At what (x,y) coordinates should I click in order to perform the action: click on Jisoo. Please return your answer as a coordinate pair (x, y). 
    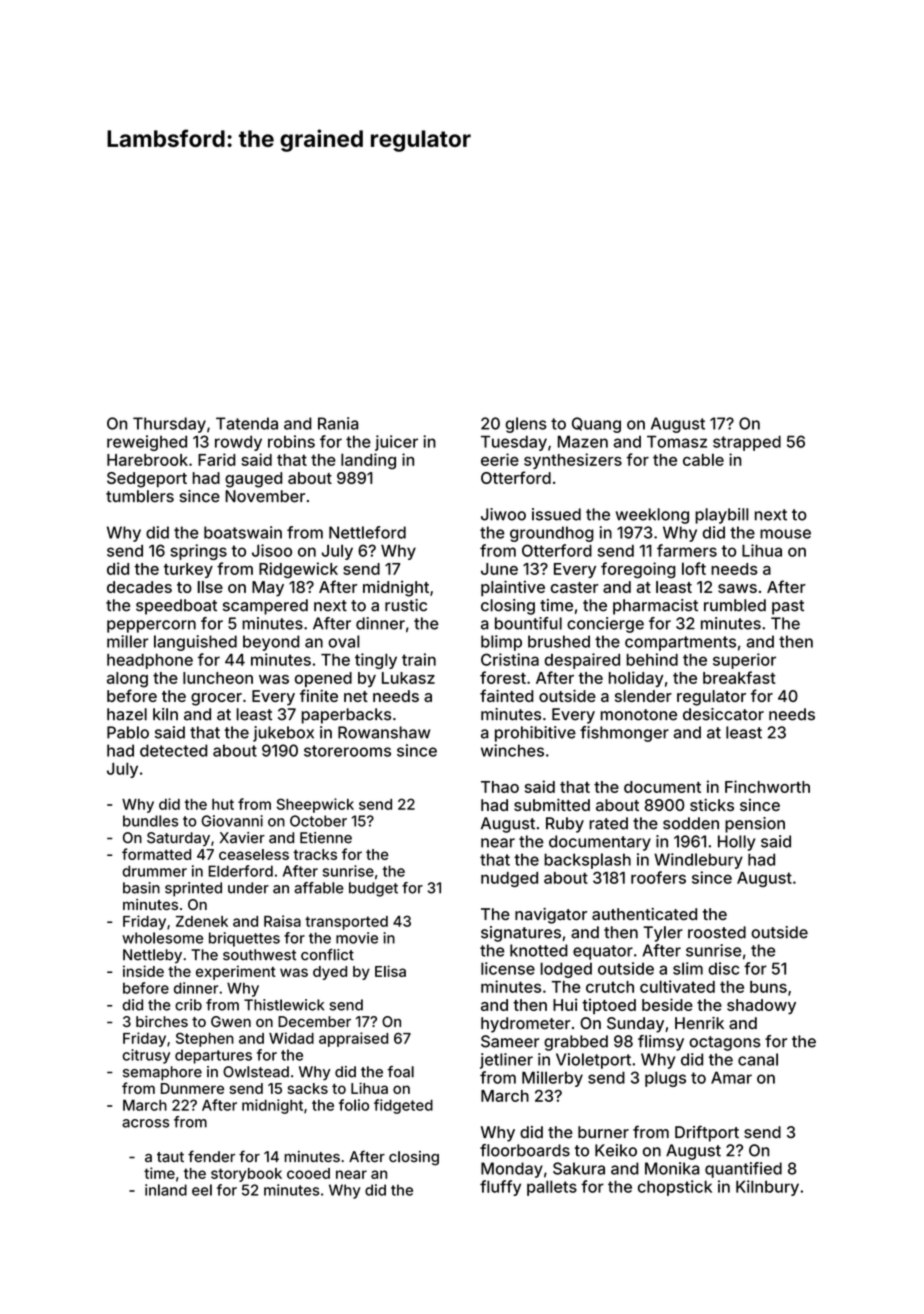
    Looking at the image, I should click on (272, 550).
